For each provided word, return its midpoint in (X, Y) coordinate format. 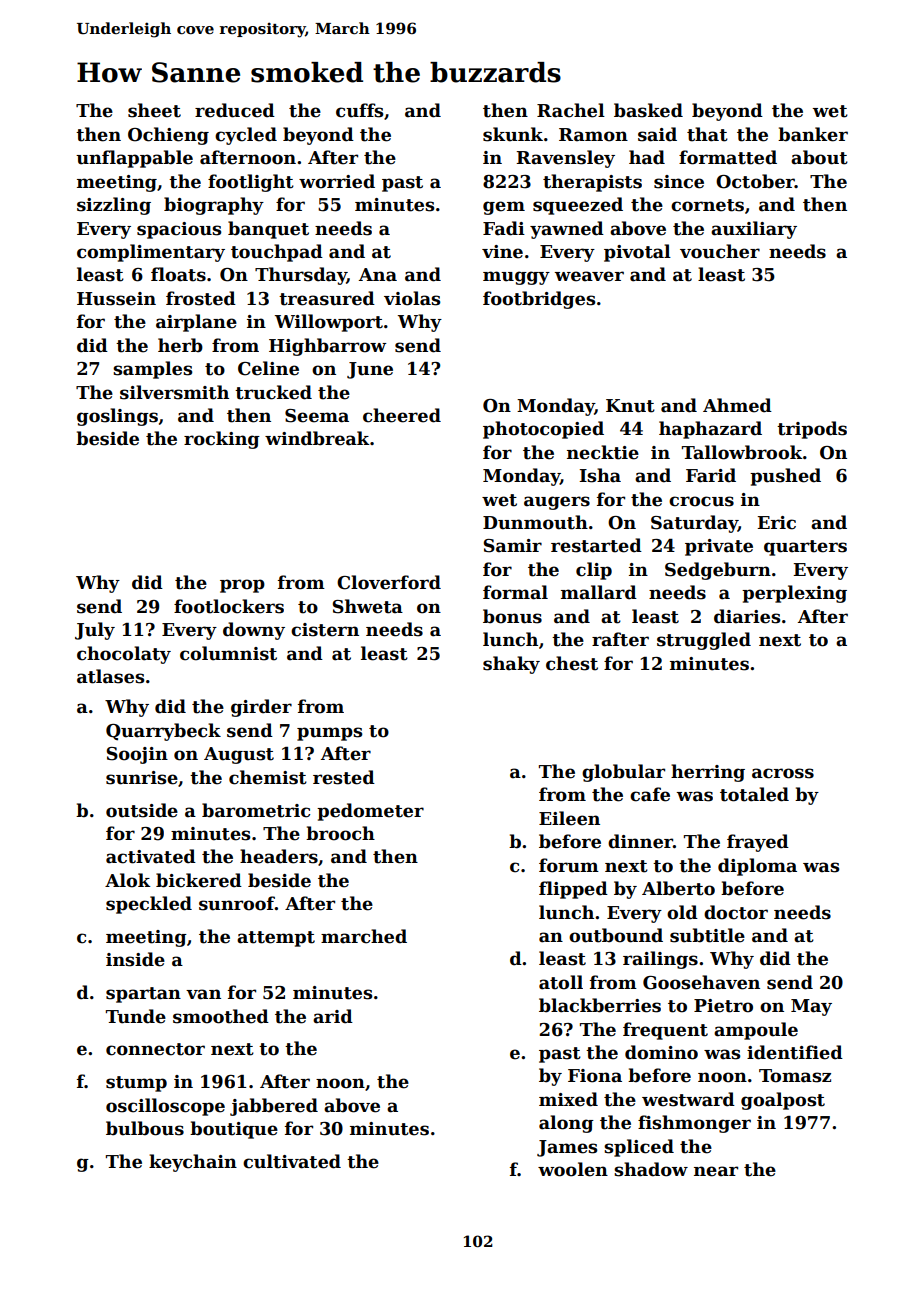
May (811, 1007)
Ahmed (737, 405)
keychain (193, 1163)
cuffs (359, 110)
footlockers (229, 606)
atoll (561, 982)
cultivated (292, 1161)
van (203, 994)
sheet (154, 110)
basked (648, 110)
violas (412, 298)
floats (178, 274)
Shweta (368, 606)
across (783, 773)
